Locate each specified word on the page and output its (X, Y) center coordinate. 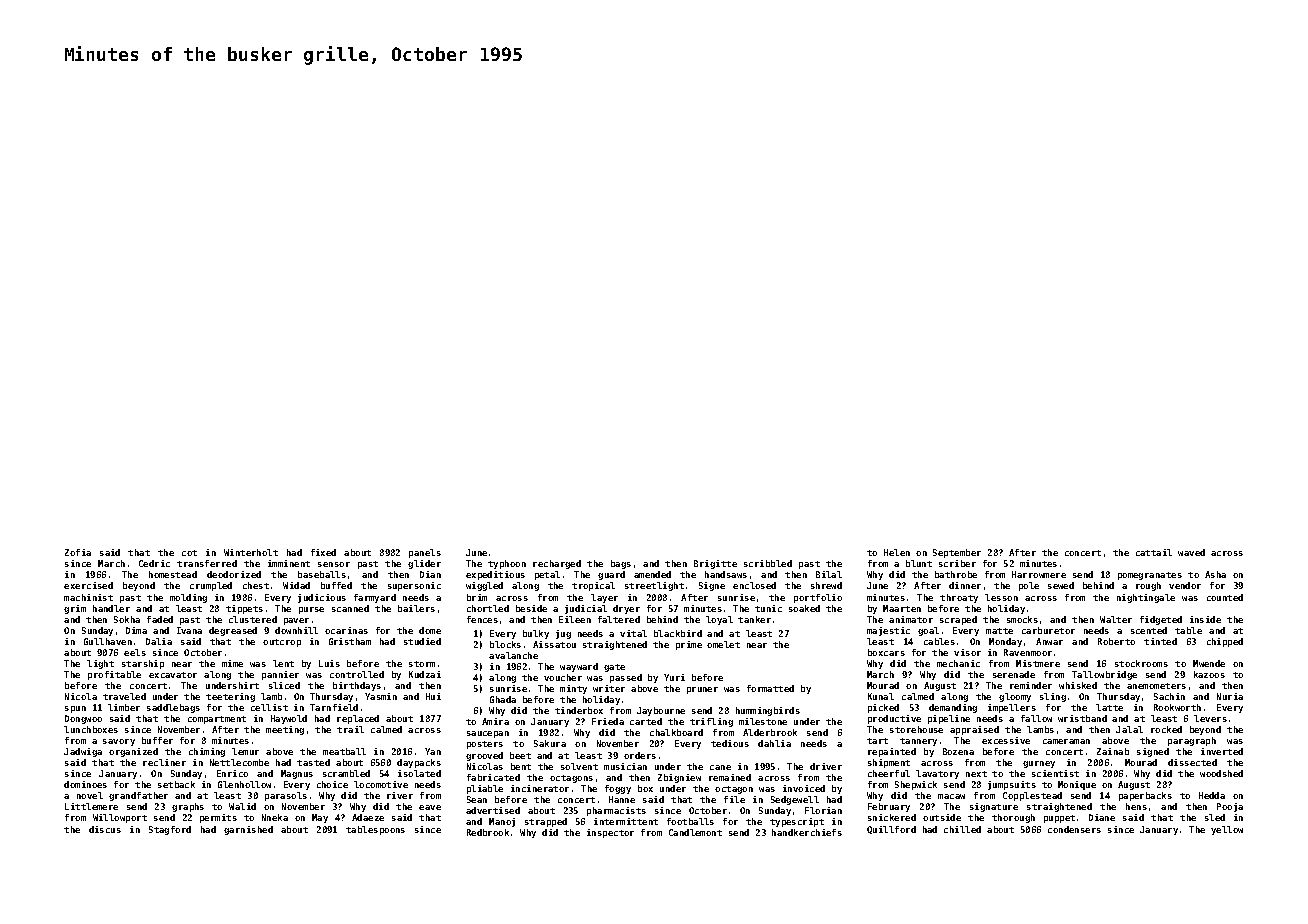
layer (604, 598)
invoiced (804, 788)
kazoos (1209, 674)
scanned (350, 608)
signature (994, 807)
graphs (188, 807)
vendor (1185, 585)
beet (520, 755)
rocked (1166, 729)
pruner (702, 690)
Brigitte (715, 564)
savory (119, 742)
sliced (284, 685)
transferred (207, 563)
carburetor (1048, 630)
